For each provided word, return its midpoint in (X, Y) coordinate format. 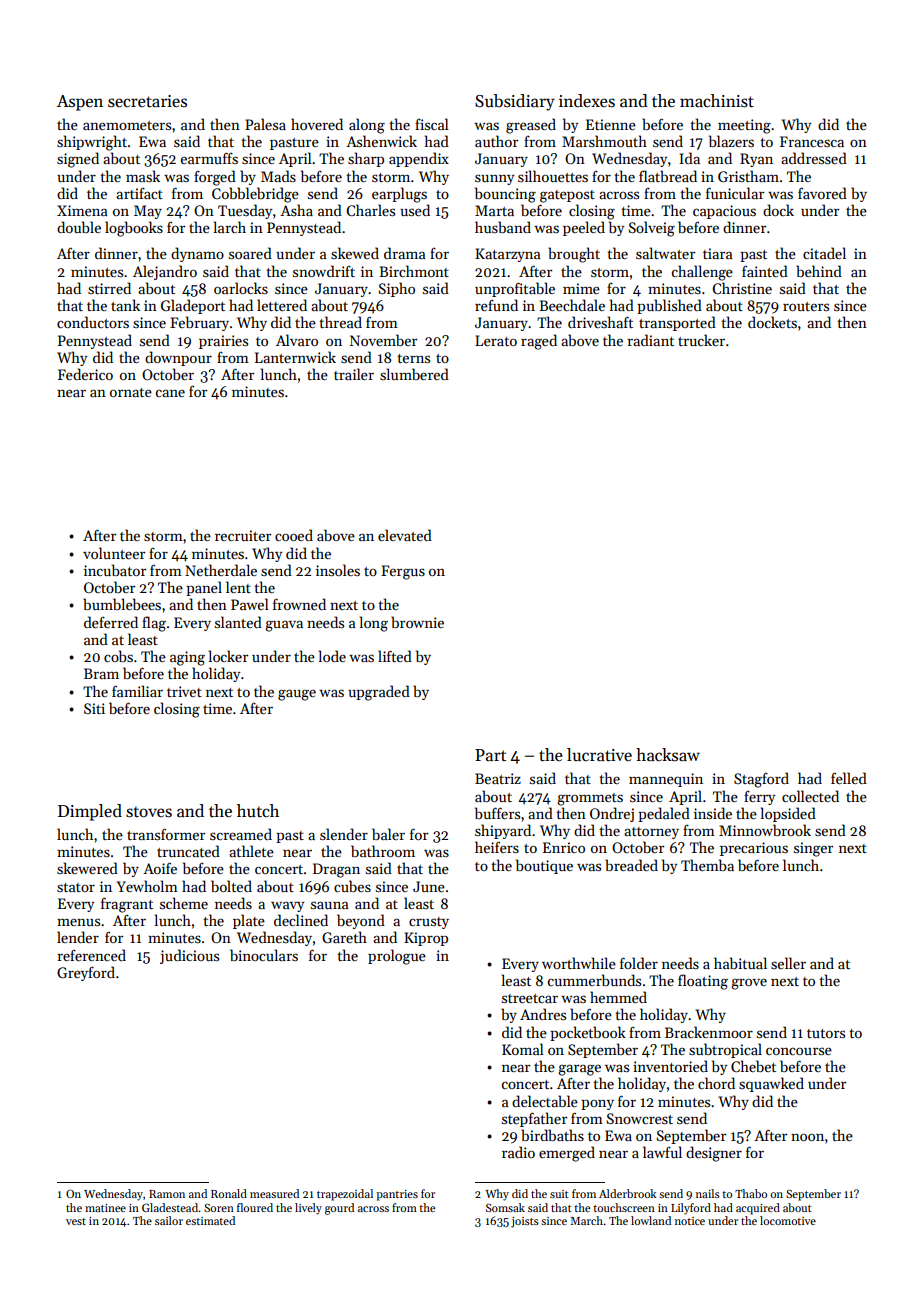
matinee (105, 1208)
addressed (814, 158)
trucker (701, 340)
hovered (317, 124)
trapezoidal (345, 1195)
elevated (405, 535)
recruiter (243, 535)
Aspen (80, 103)
